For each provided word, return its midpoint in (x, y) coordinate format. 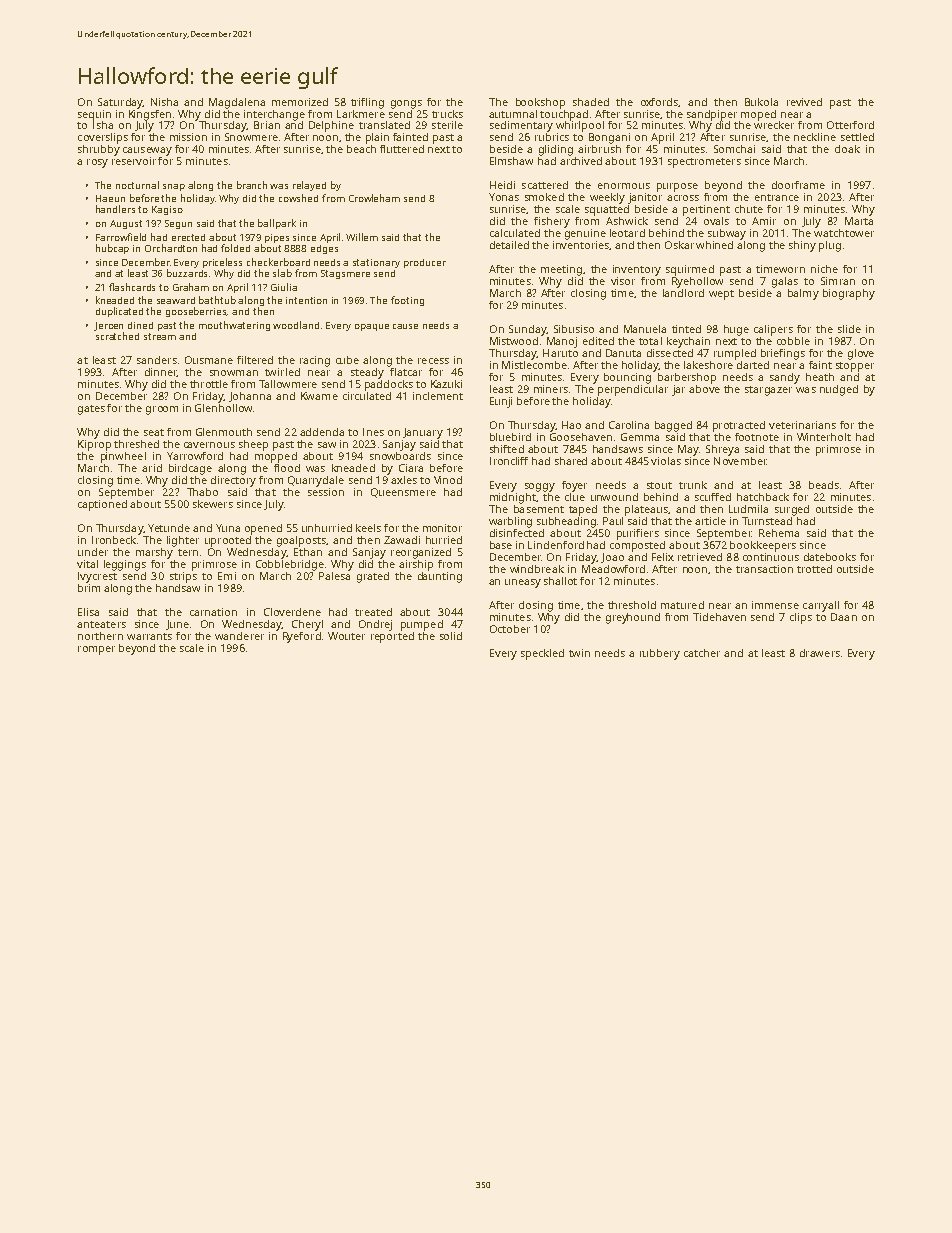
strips (183, 577)
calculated (515, 233)
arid (152, 468)
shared (571, 461)
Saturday (120, 103)
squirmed (690, 270)
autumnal (513, 114)
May (688, 450)
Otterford (850, 125)
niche (824, 269)
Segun (178, 224)
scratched (117, 336)
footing (407, 301)
